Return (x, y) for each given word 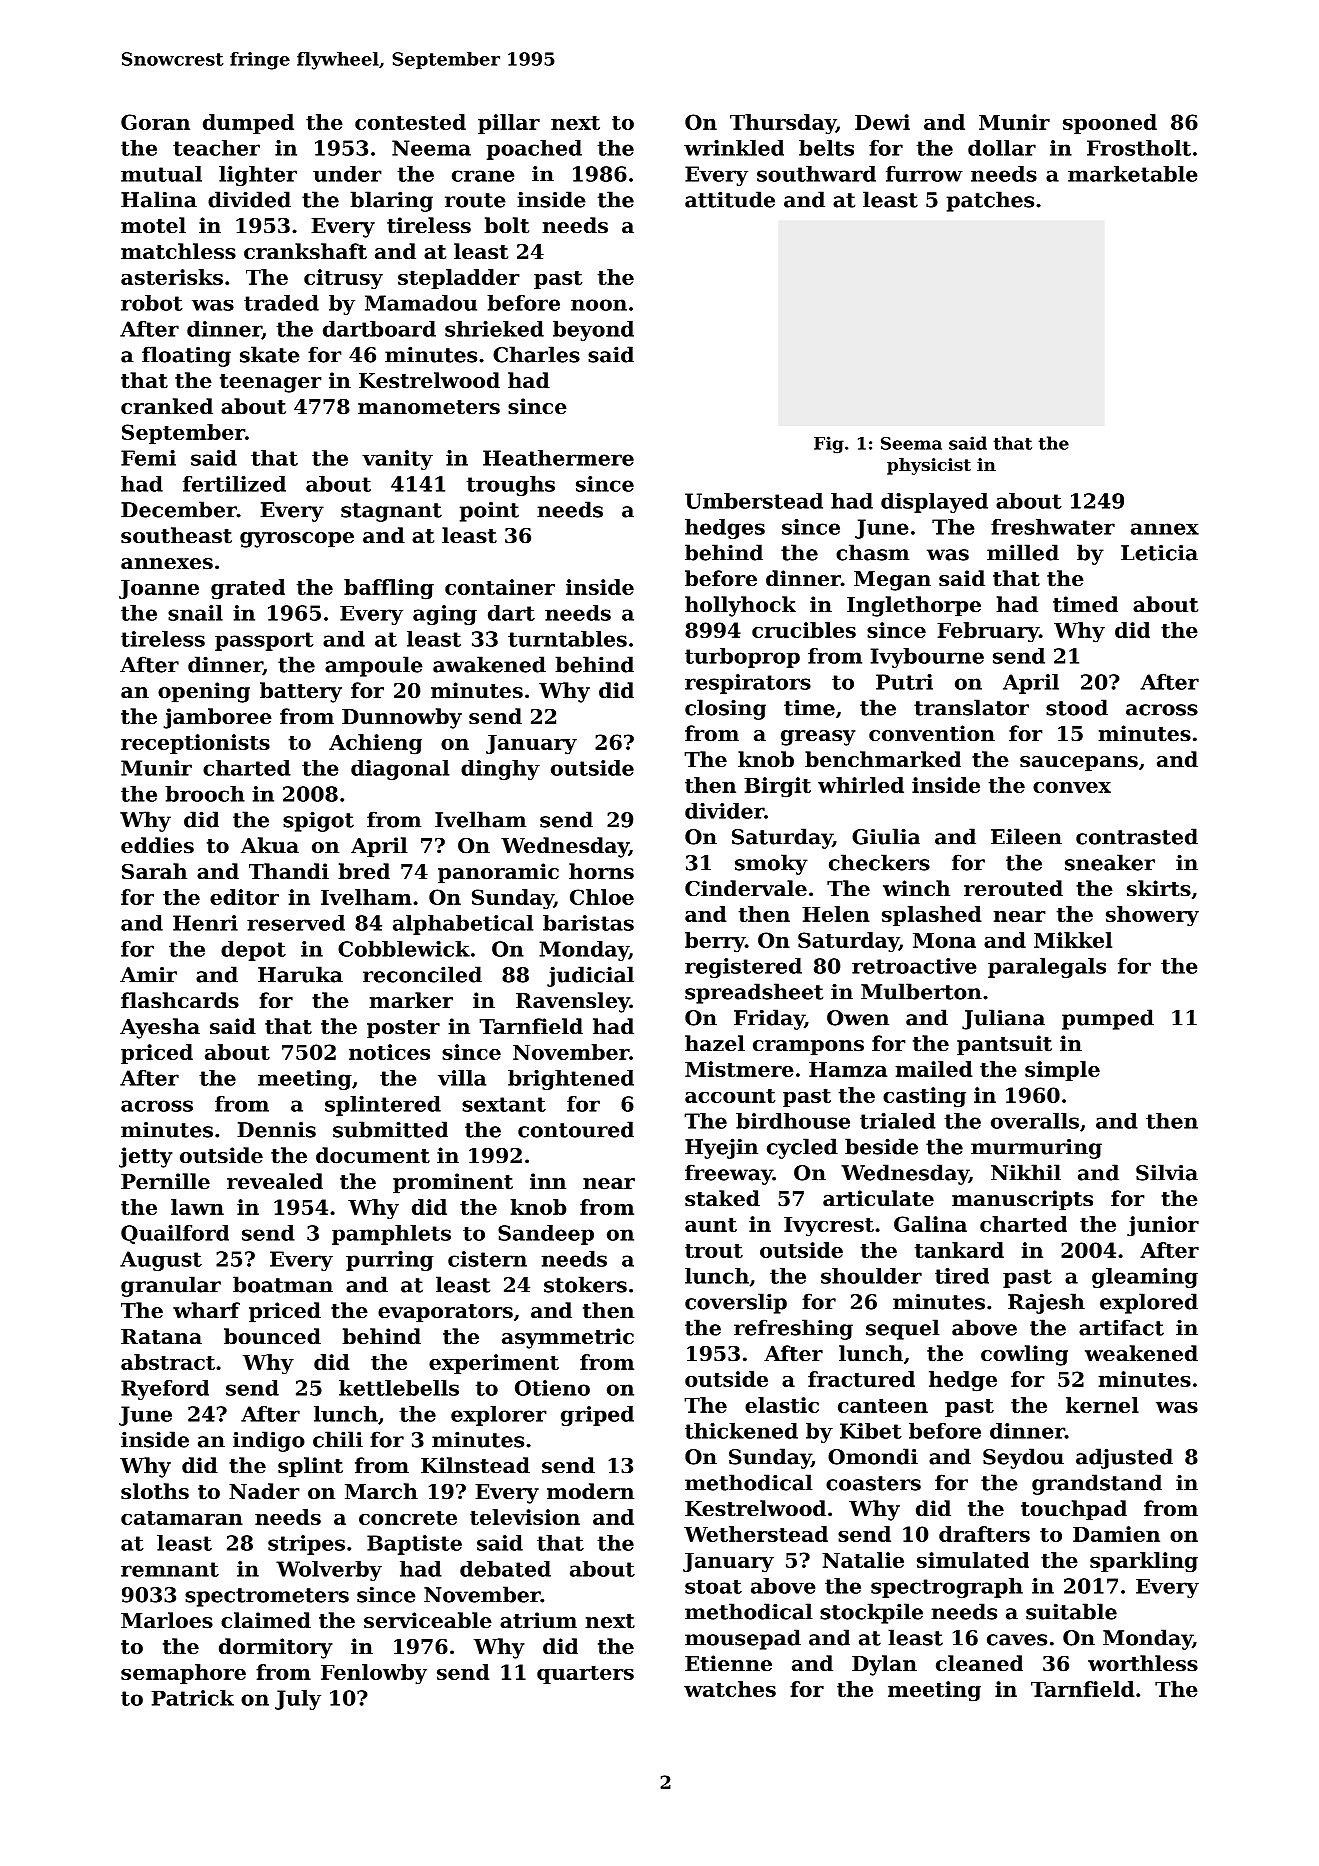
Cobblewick (404, 949)
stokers (585, 1284)
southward (816, 174)
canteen (883, 1406)
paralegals (1047, 968)
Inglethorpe (914, 606)
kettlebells (399, 1388)
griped (597, 1416)
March (381, 1491)
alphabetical (463, 925)
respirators (748, 684)
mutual (161, 174)
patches (990, 201)
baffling (389, 589)
